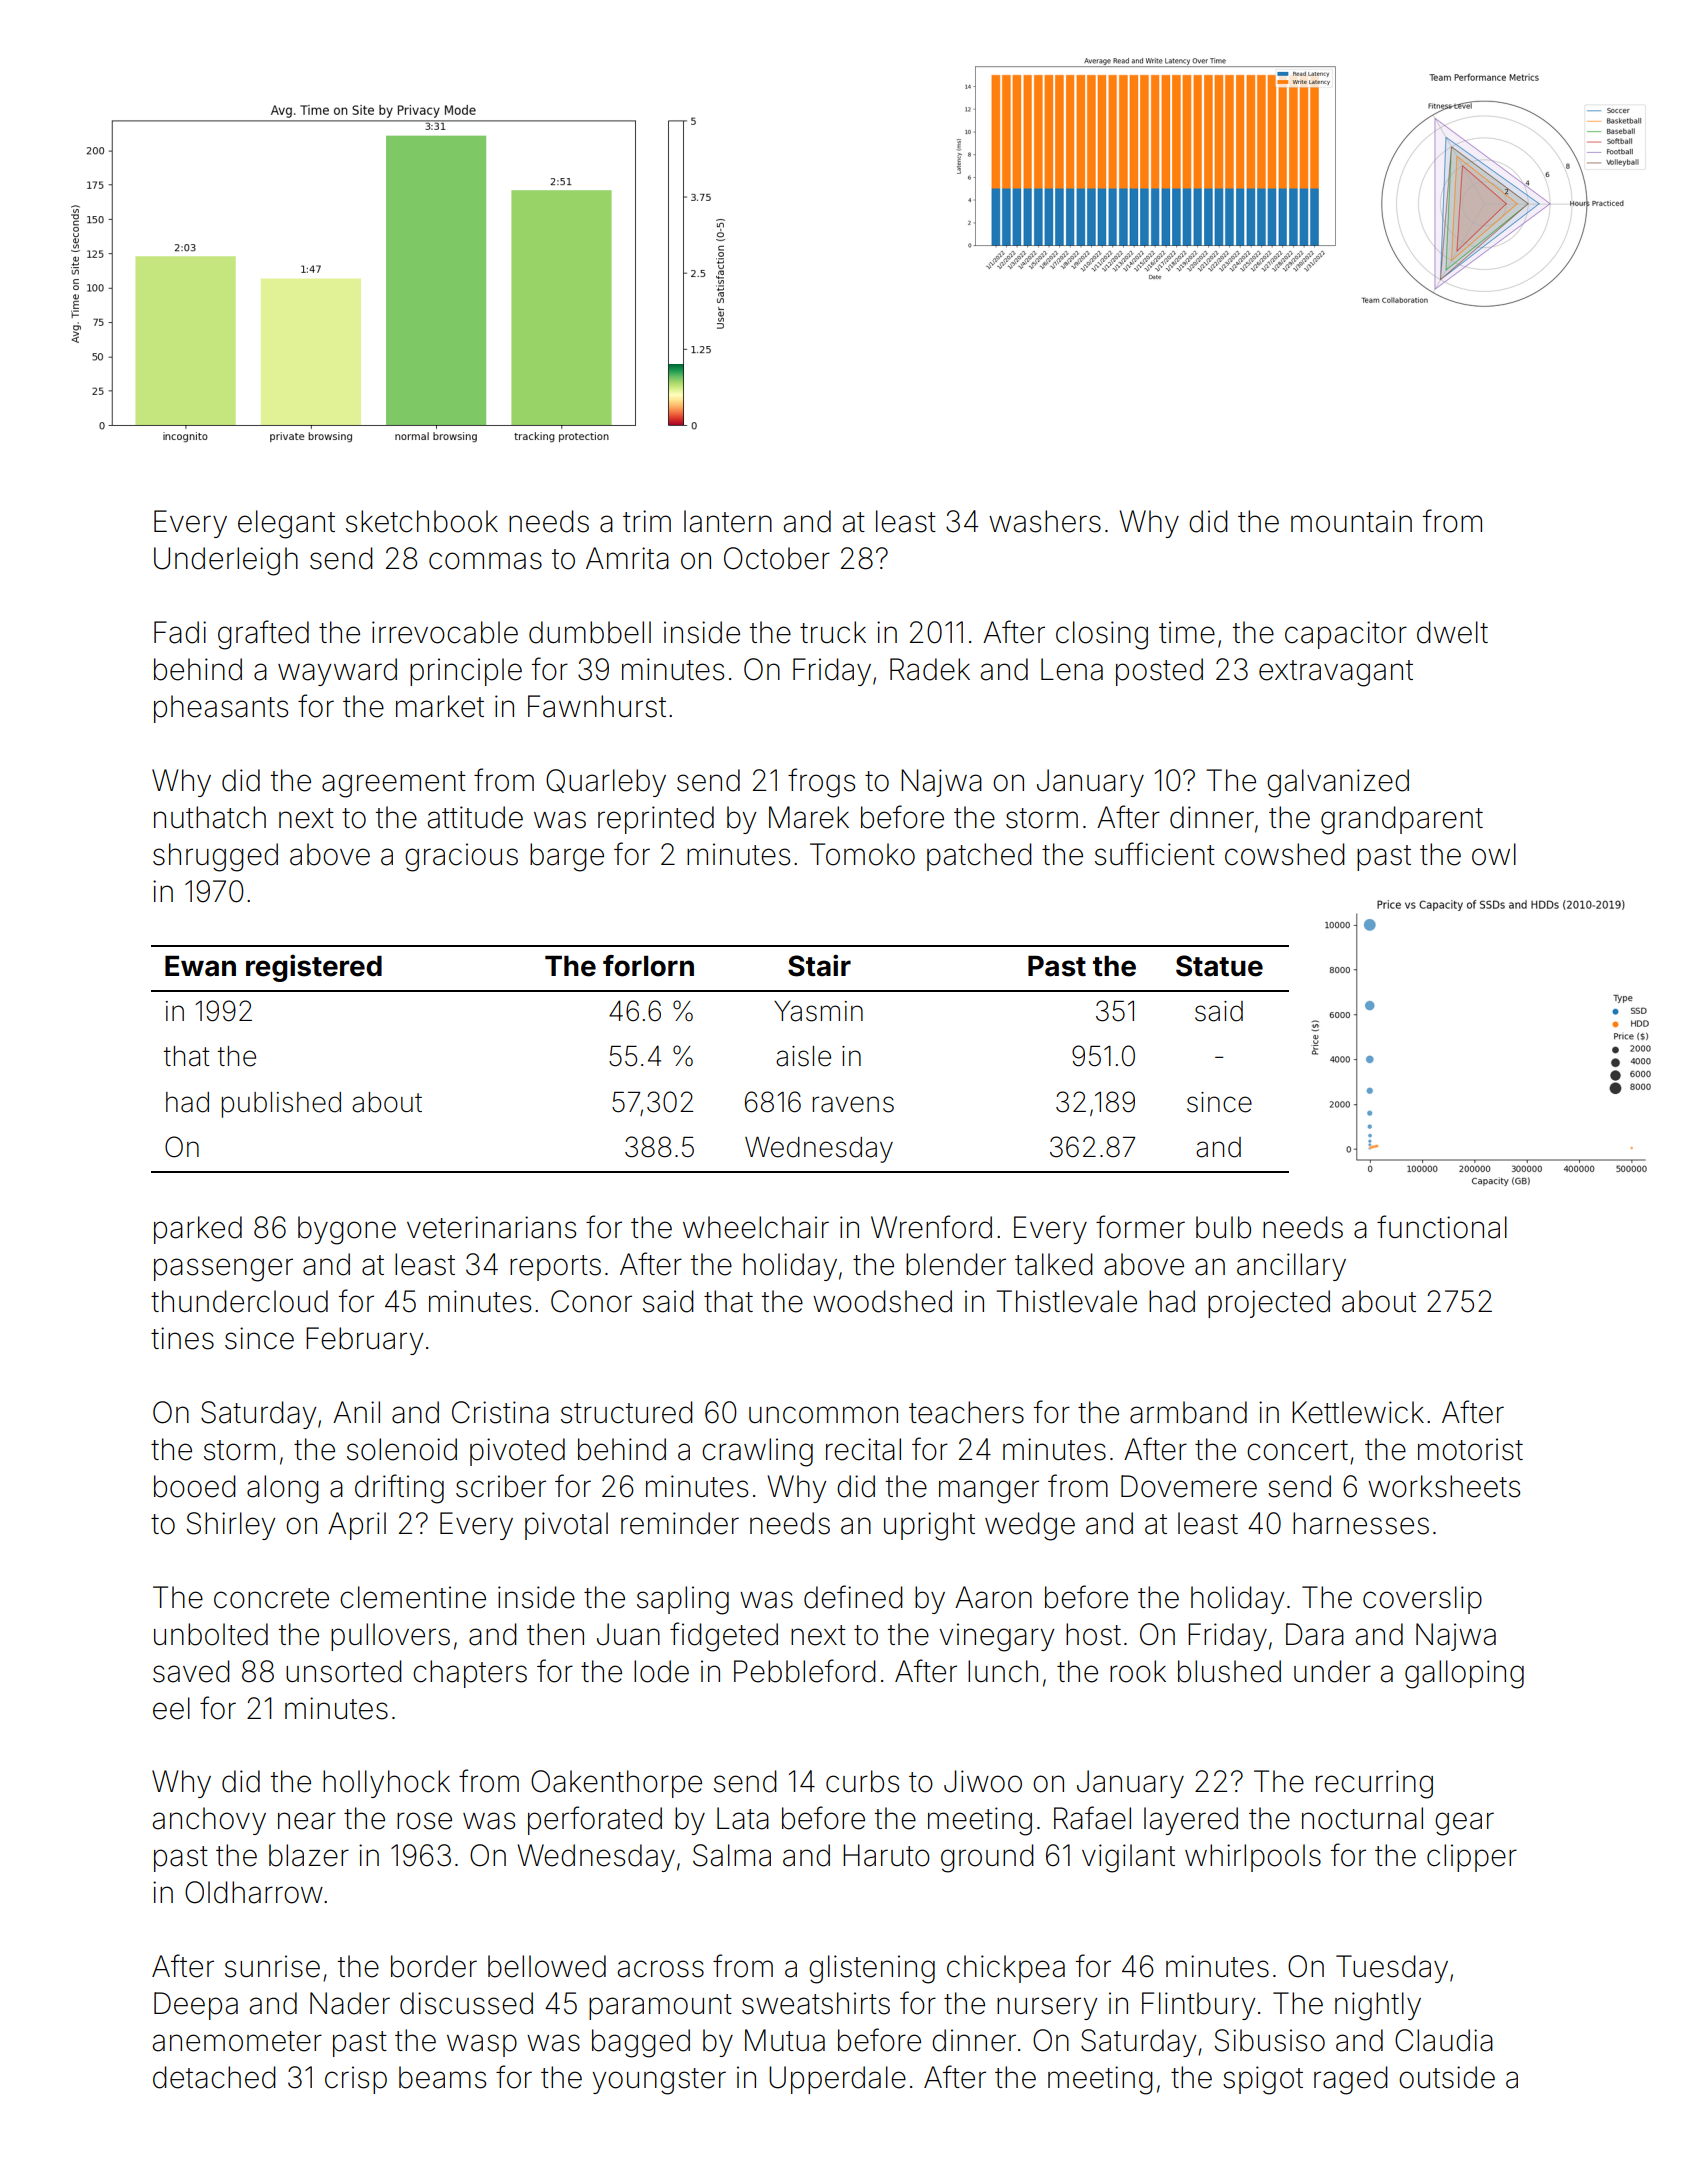 The height and width of the image is (2178, 1683). Describe the element at coordinates (1442, 1227) in the image. I see `functional` at that location.
